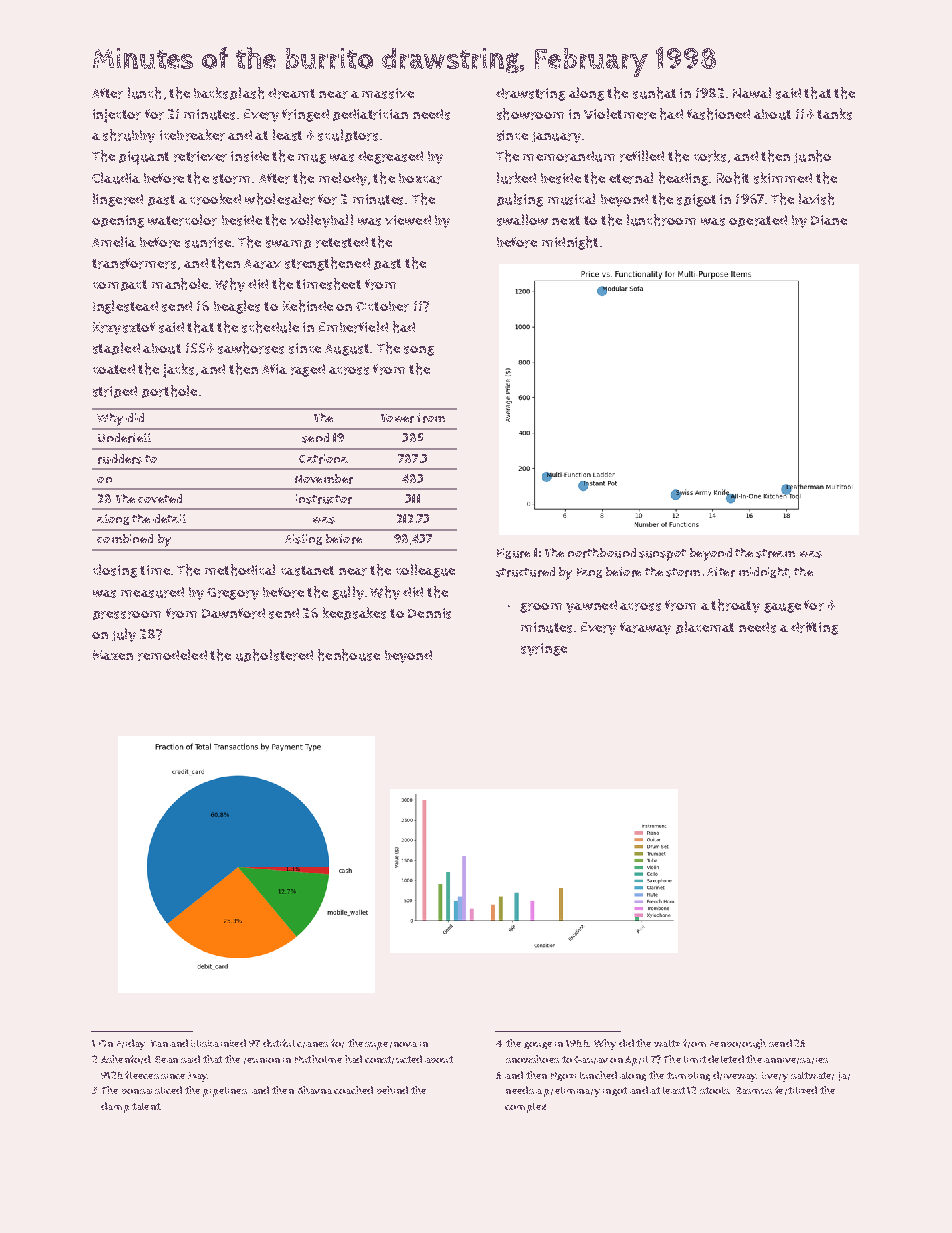  Describe the element at coordinates (279, 1043) in the screenshot. I see `dutiful` at that location.
